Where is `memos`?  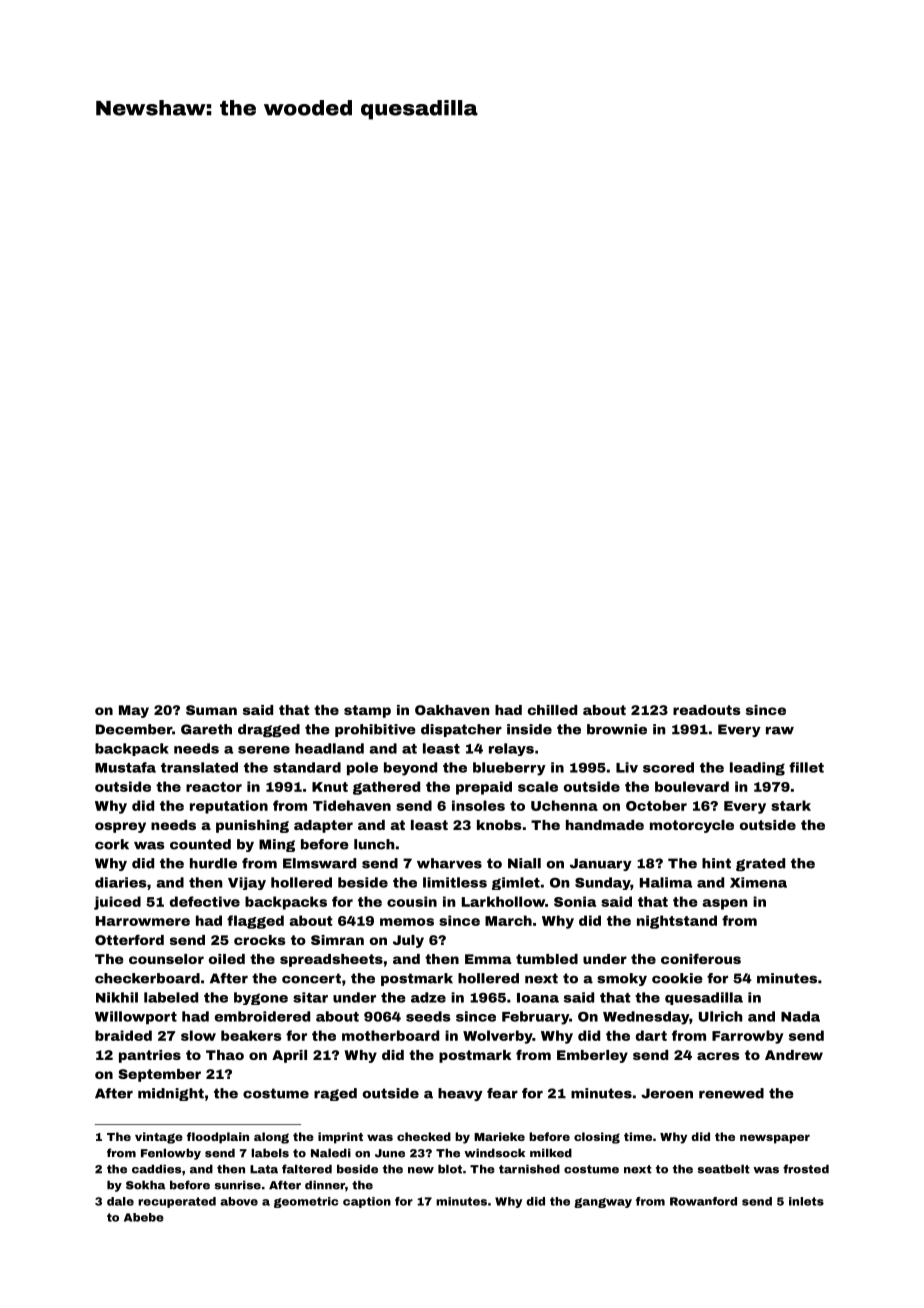 memos is located at coordinates (407, 922).
